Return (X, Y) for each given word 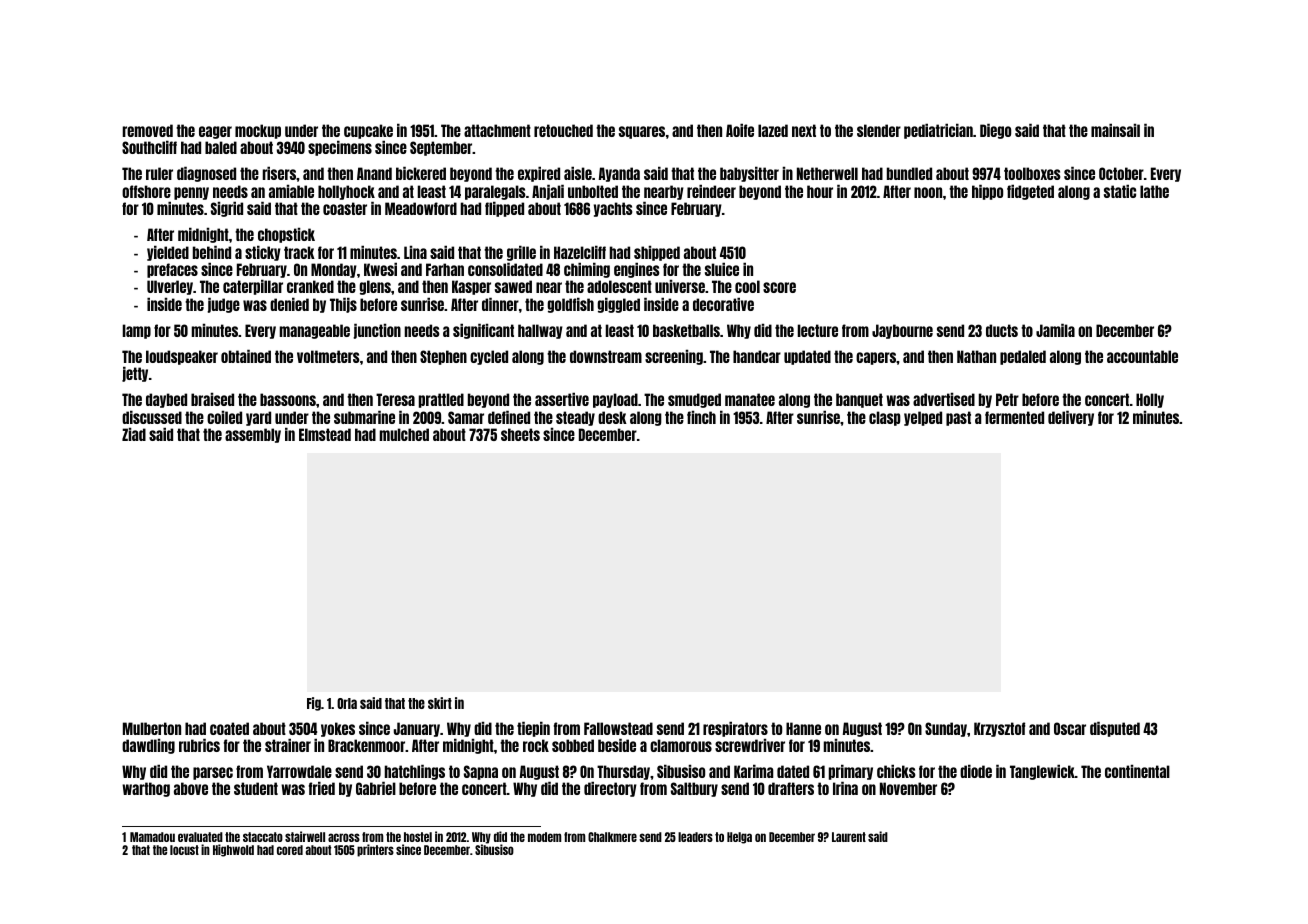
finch (701, 417)
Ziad (134, 434)
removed (148, 130)
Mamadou (152, 837)
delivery (1071, 418)
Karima (753, 771)
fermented (1014, 417)
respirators (735, 729)
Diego (995, 131)
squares (642, 132)
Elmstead (325, 434)
